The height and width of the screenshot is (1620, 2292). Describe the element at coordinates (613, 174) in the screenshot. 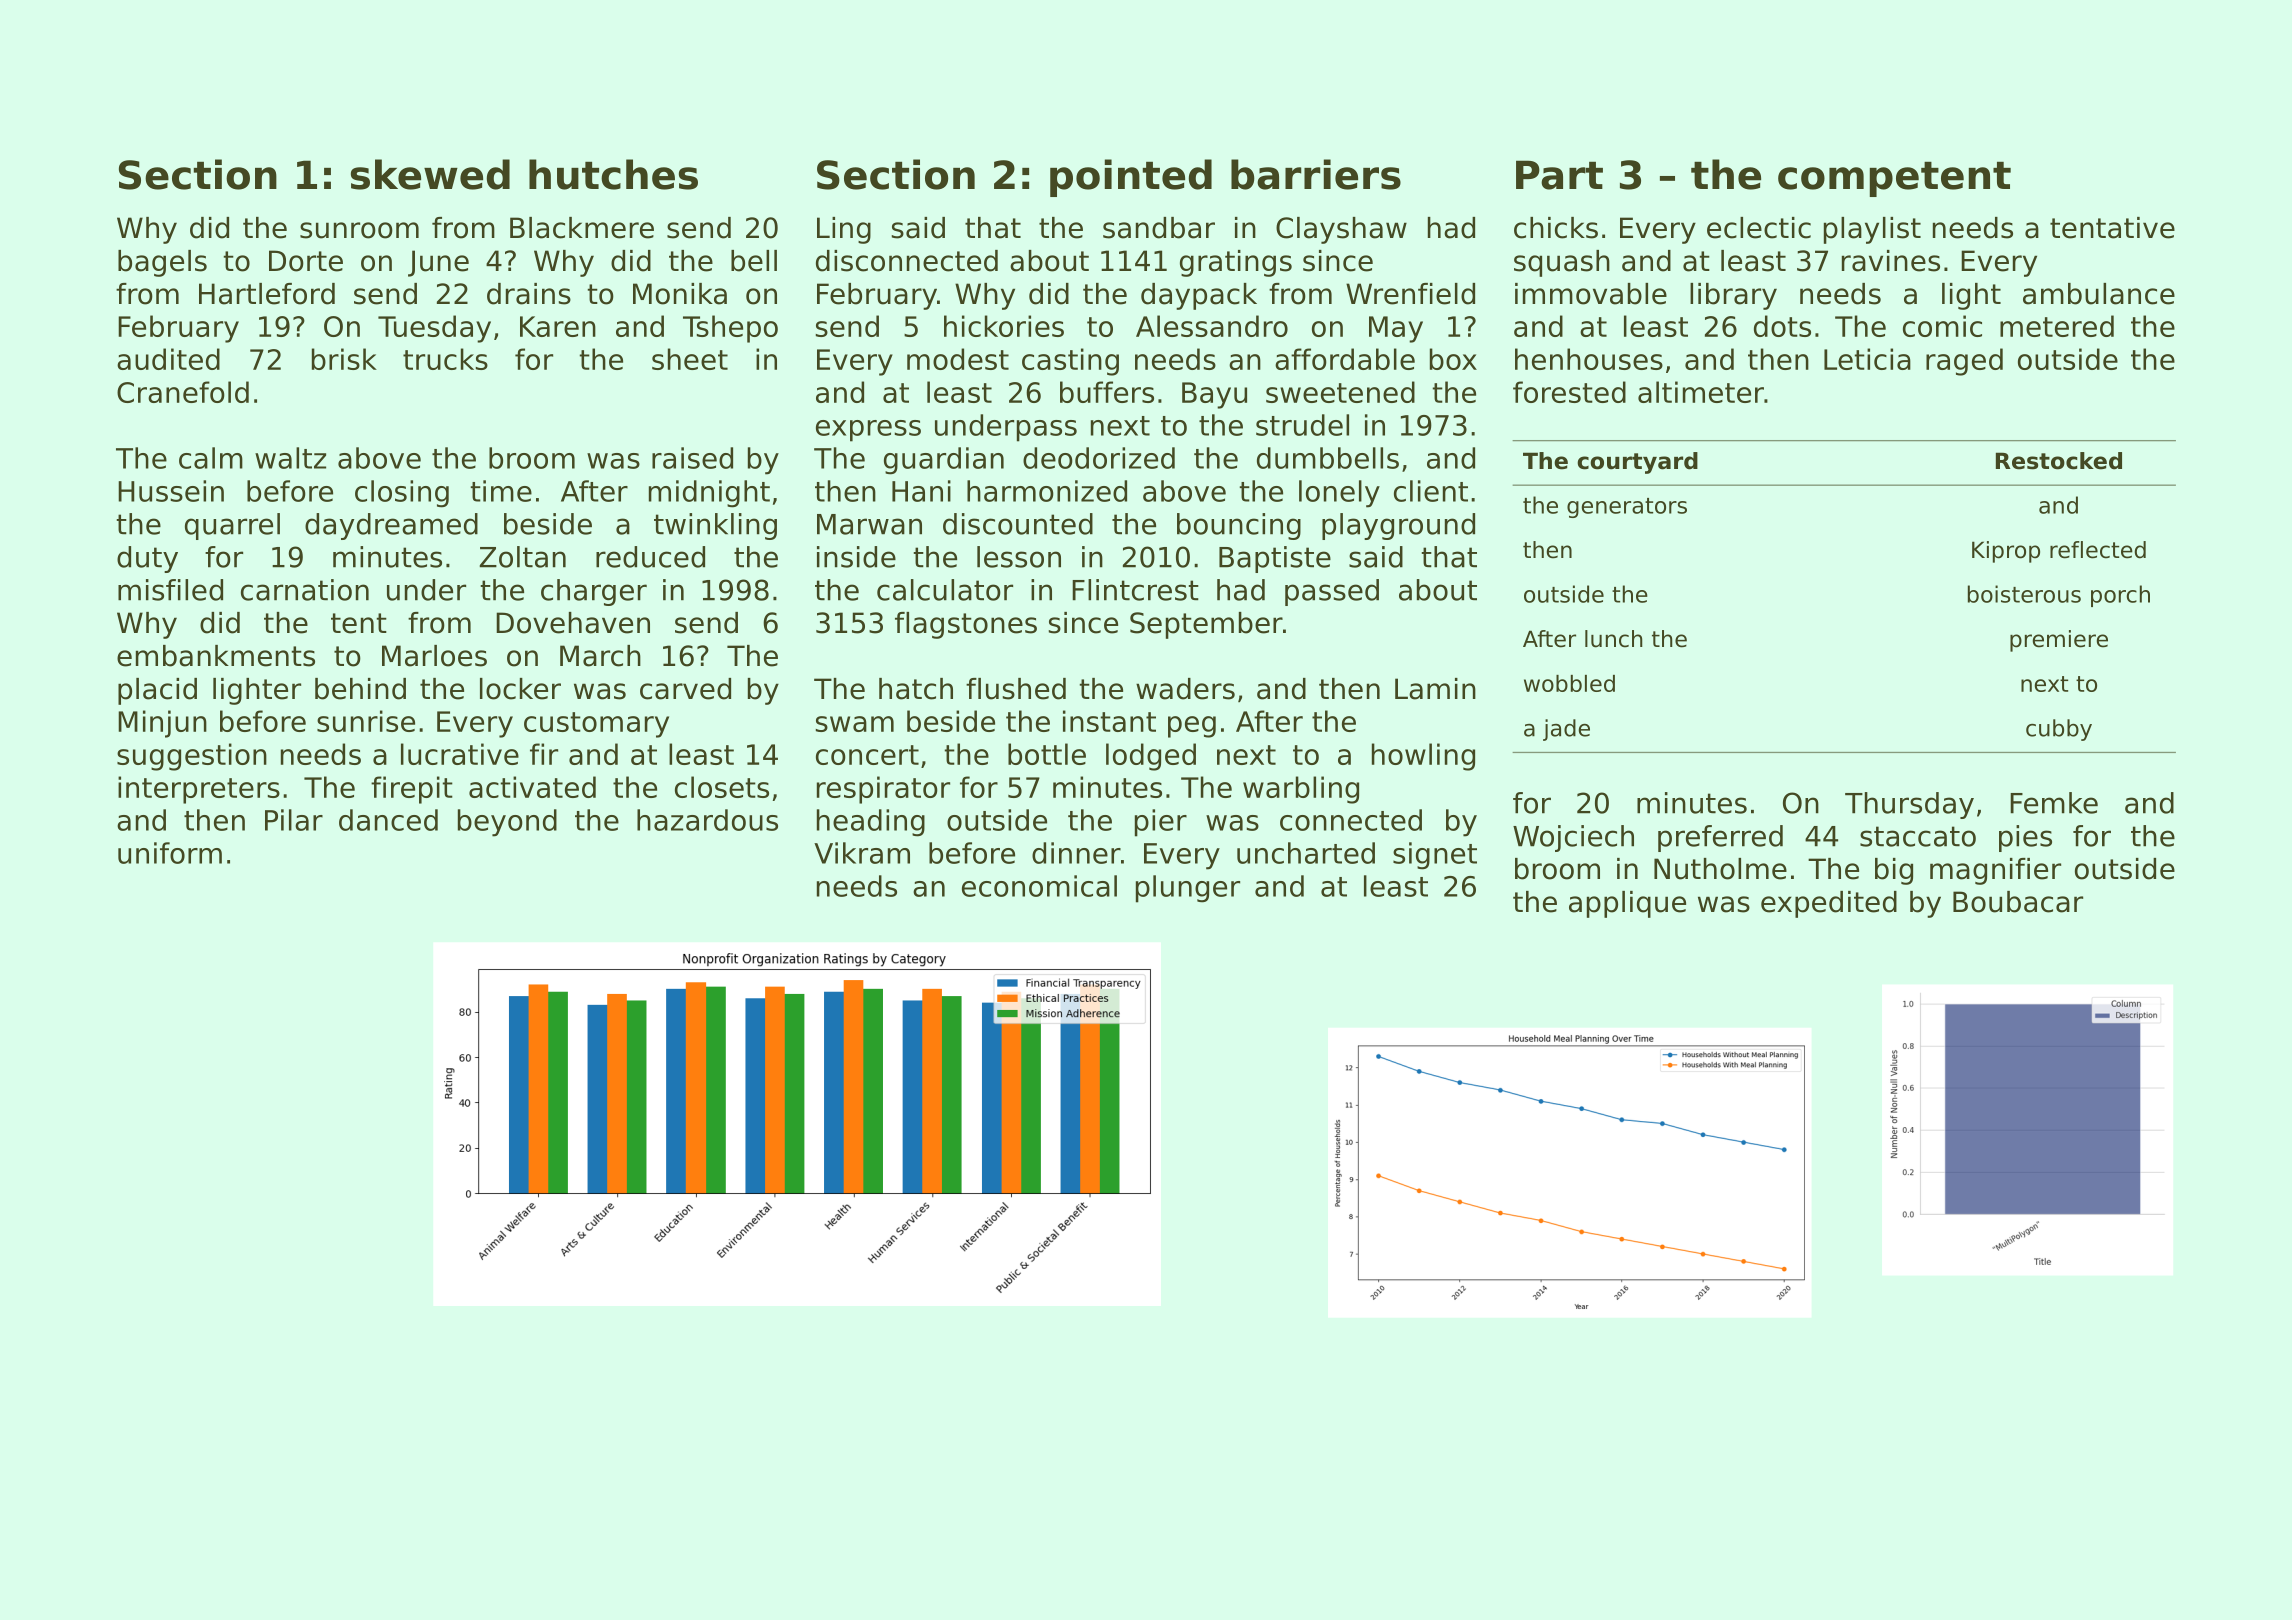

I see `hutches` at that location.
